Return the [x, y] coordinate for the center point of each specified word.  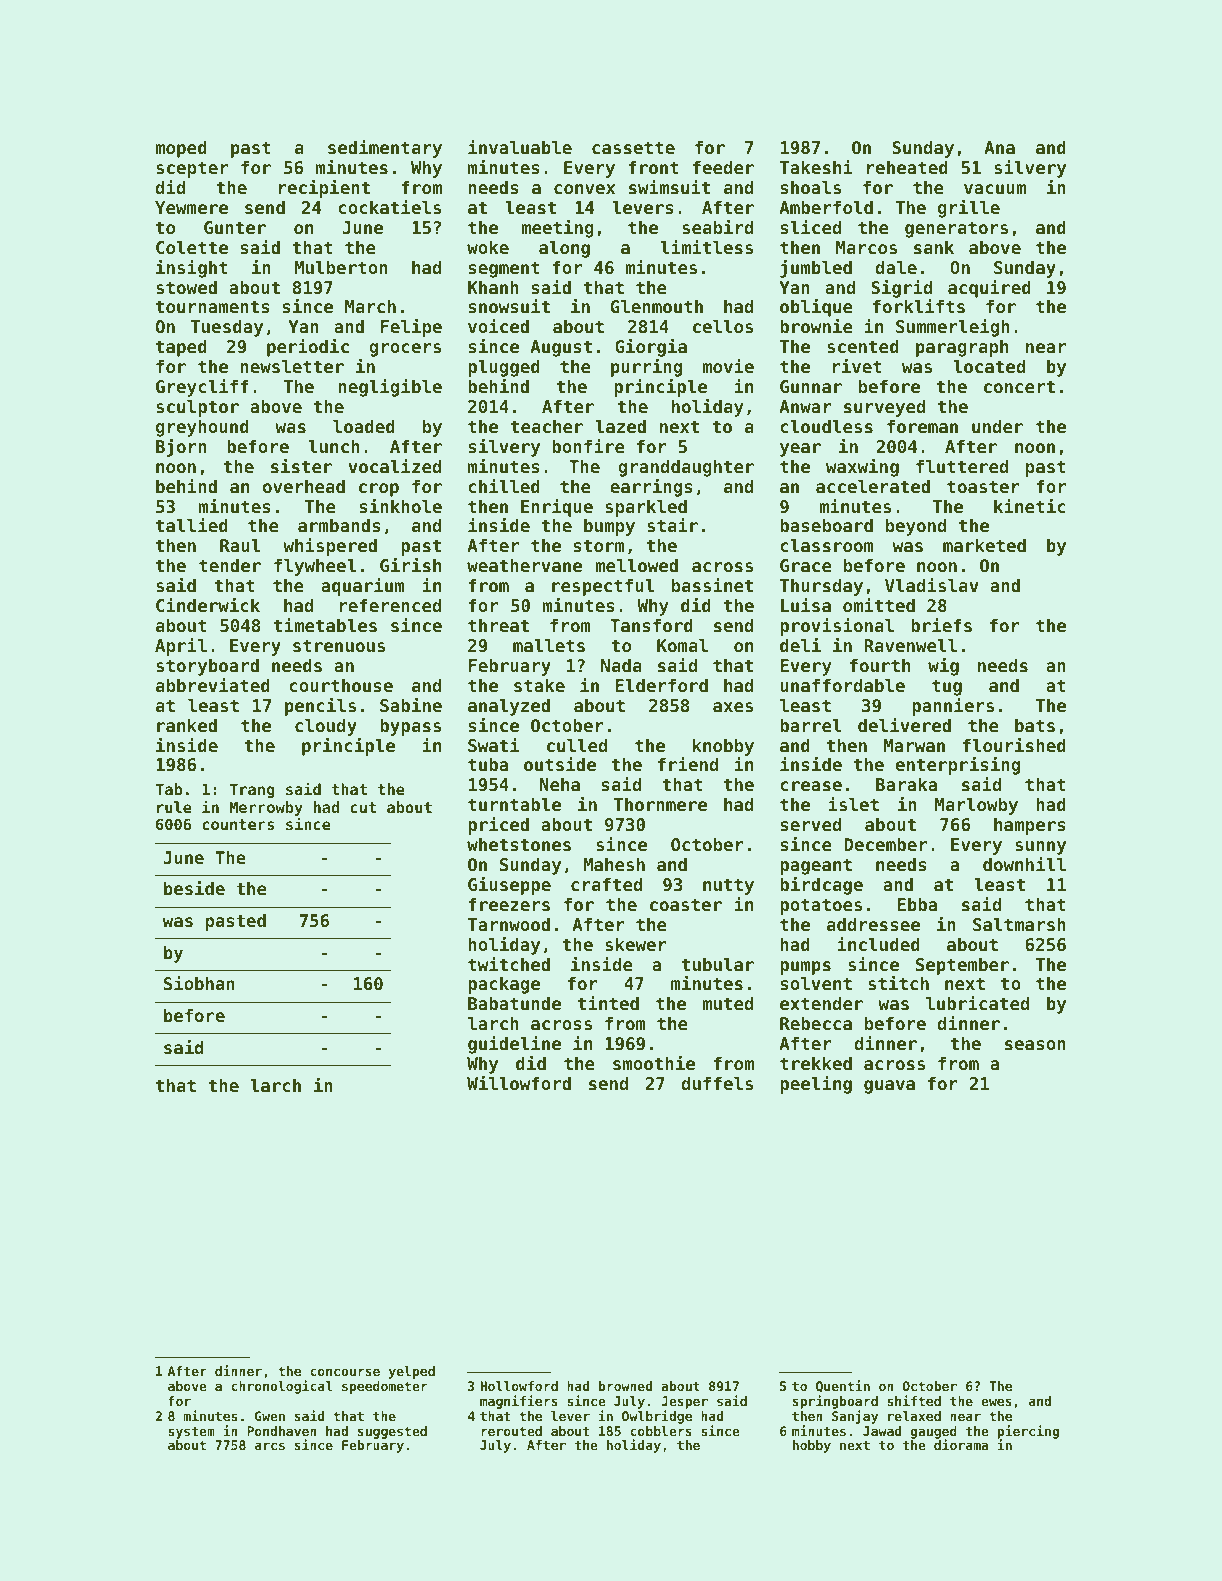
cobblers [661, 1431]
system [191, 1433]
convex [584, 189]
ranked [187, 725]
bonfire [588, 446]
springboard [835, 1402]
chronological [281, 1387]
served [811, 824]
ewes [996, 1402]
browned [625, 1386]
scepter [192, 169]
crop [379, 490]
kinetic [1030, 506]
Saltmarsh [1019, 924]
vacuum [995, 189]
